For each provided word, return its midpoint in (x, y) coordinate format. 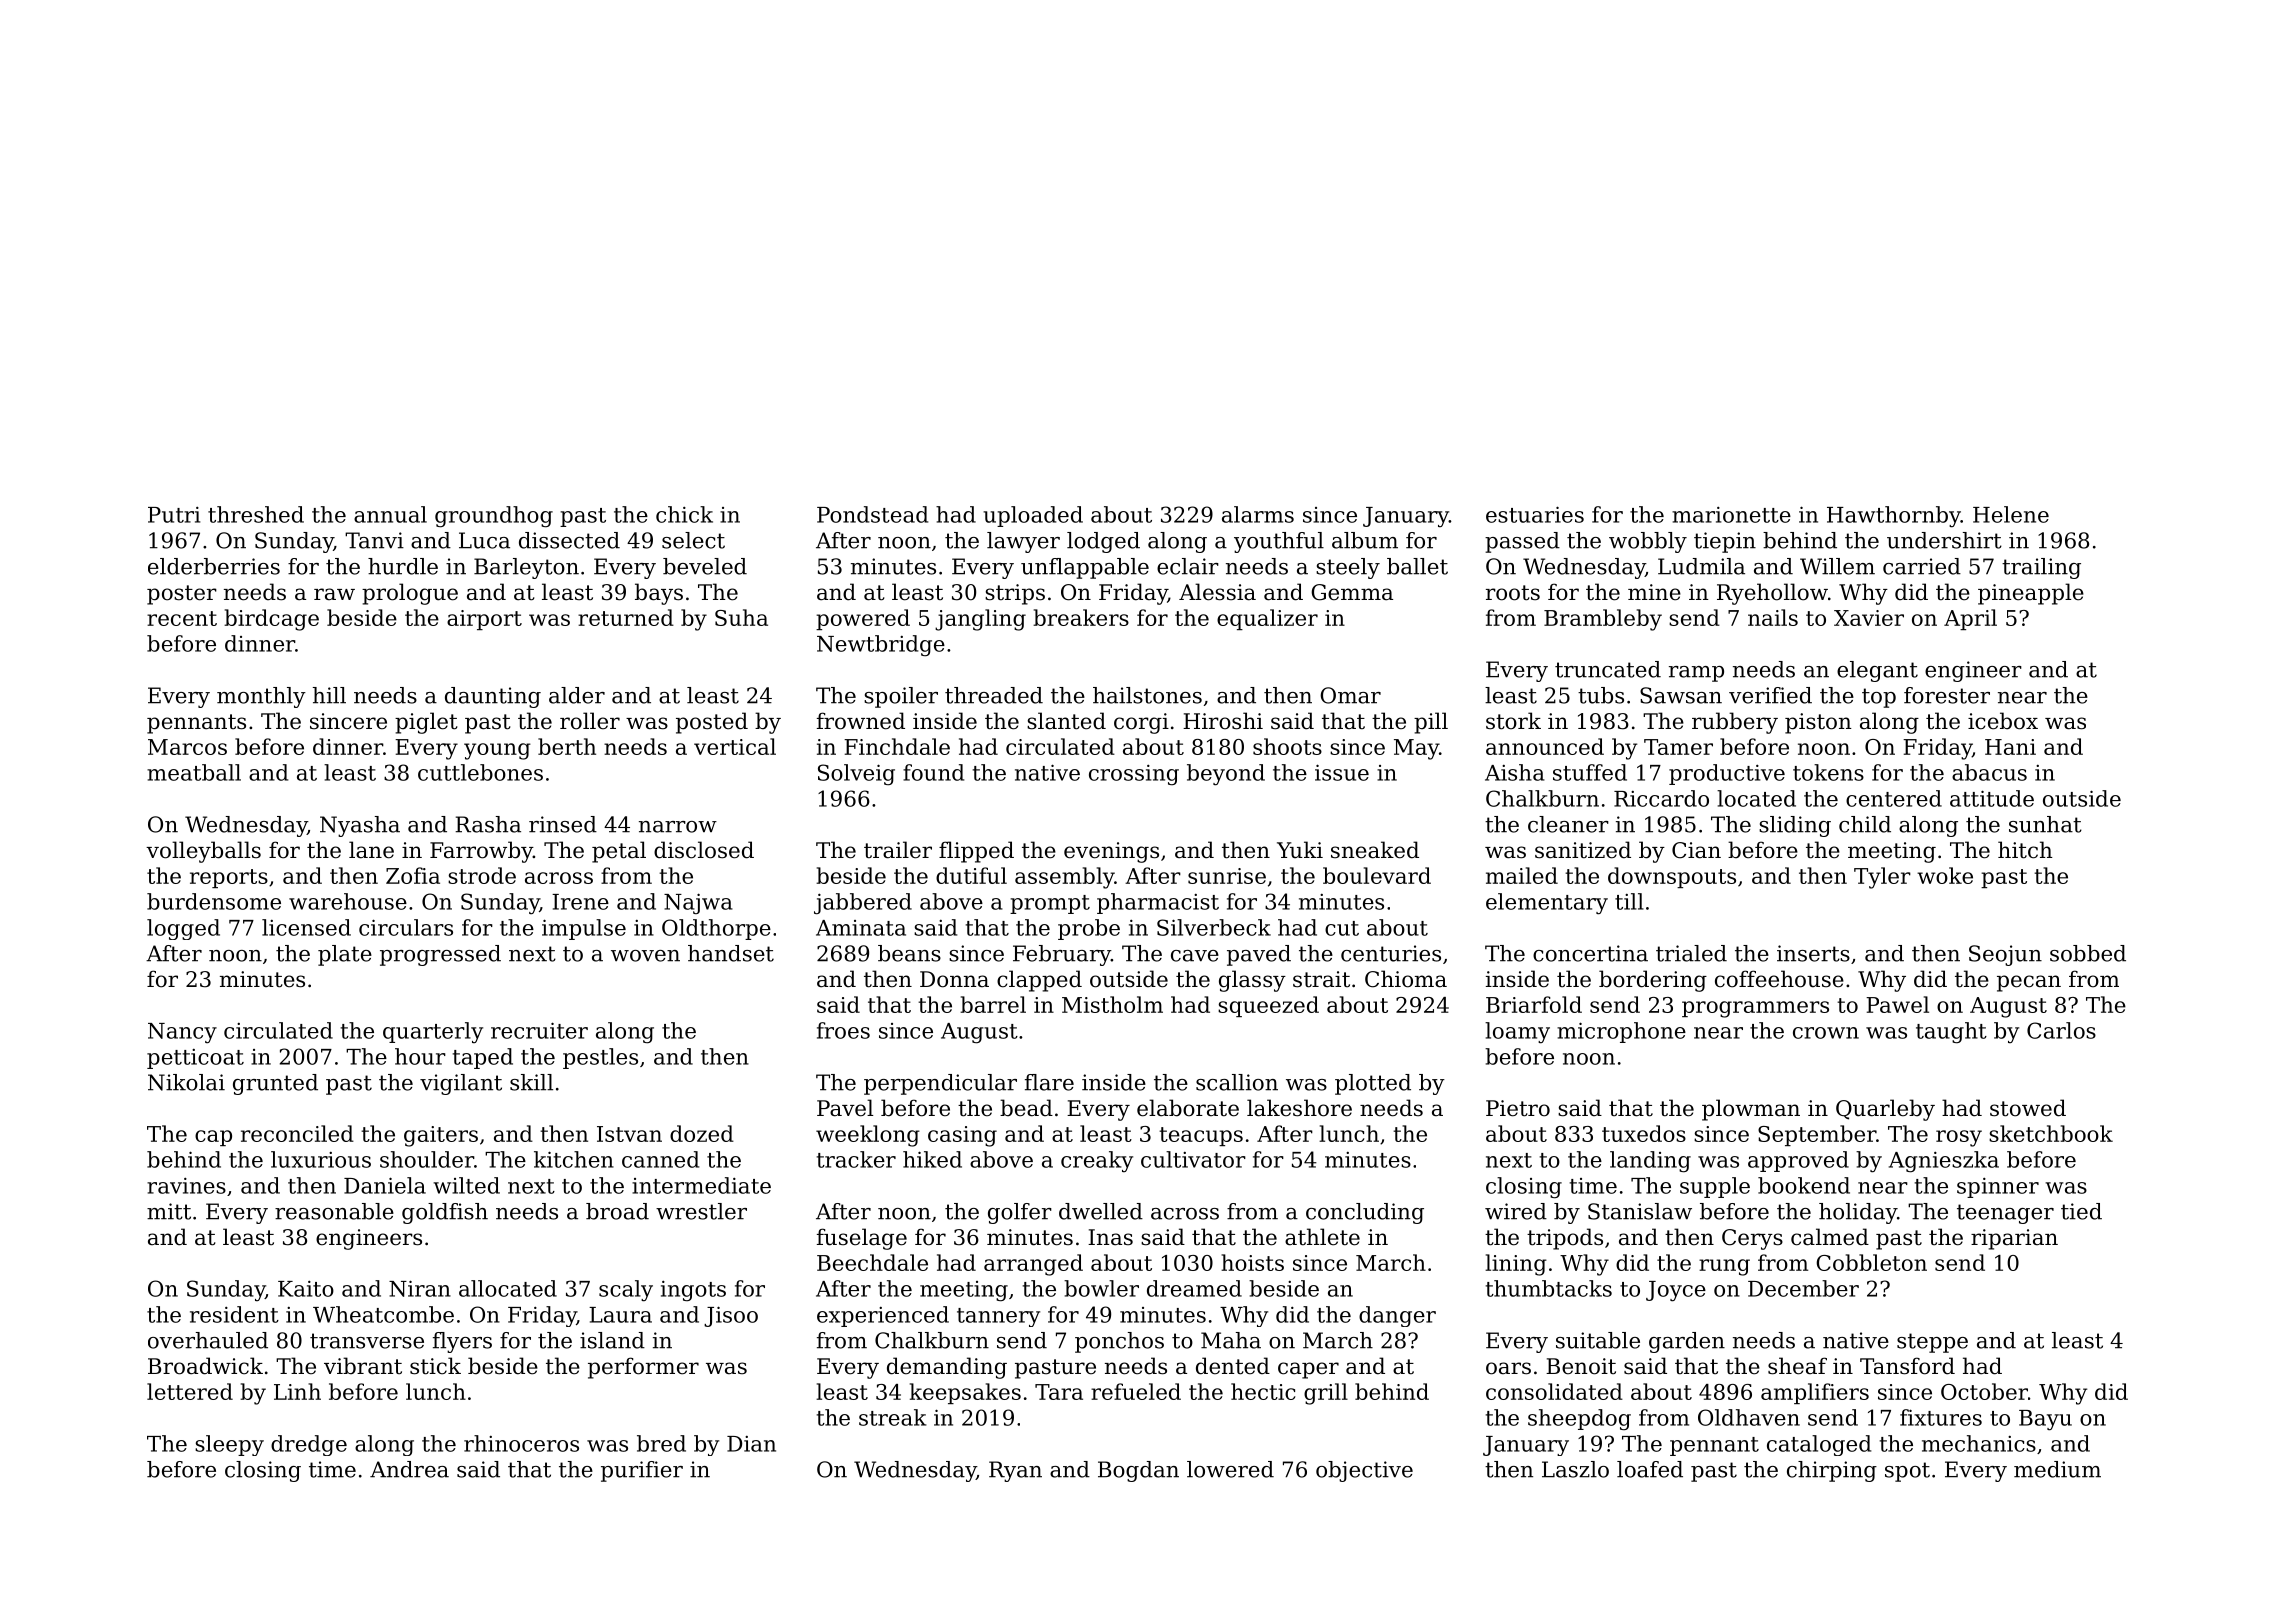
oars (1508, 1368)
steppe (1932, 1343)
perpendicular (940, 1084)
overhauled (208, 1340)
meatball (194, 772)
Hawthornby (1894, 517)
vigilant (461, 1084)
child (1865, 824)
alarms (1258, 514)
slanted (1066, 721)
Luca (484, 540)
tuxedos (1644, 1133)
